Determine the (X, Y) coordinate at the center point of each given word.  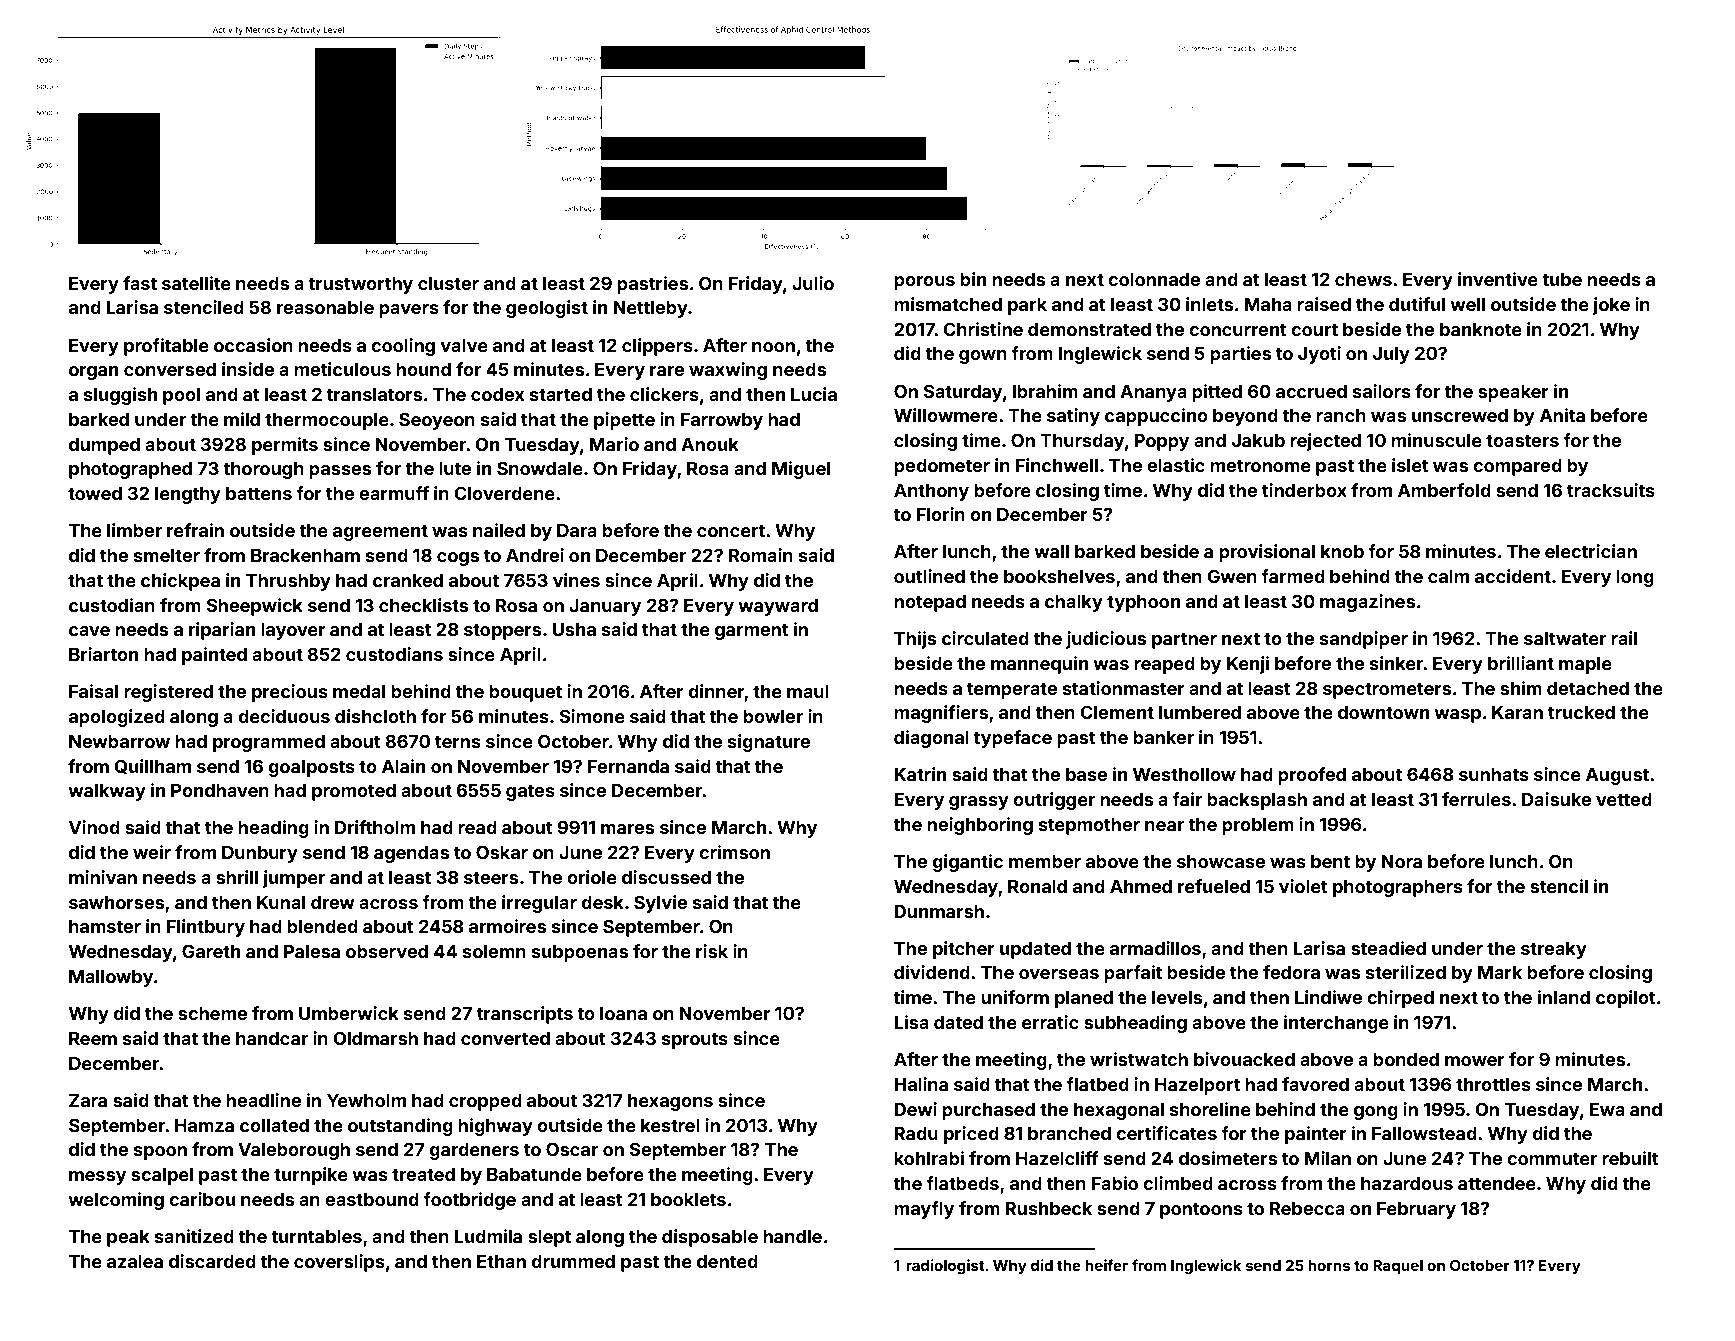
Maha (1268, 304)
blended (322, 926)
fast (140, 283)
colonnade (1154, 279)
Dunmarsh (939, 911)
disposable (710, 1238)
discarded (212, 1261)
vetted (1624, 799)
